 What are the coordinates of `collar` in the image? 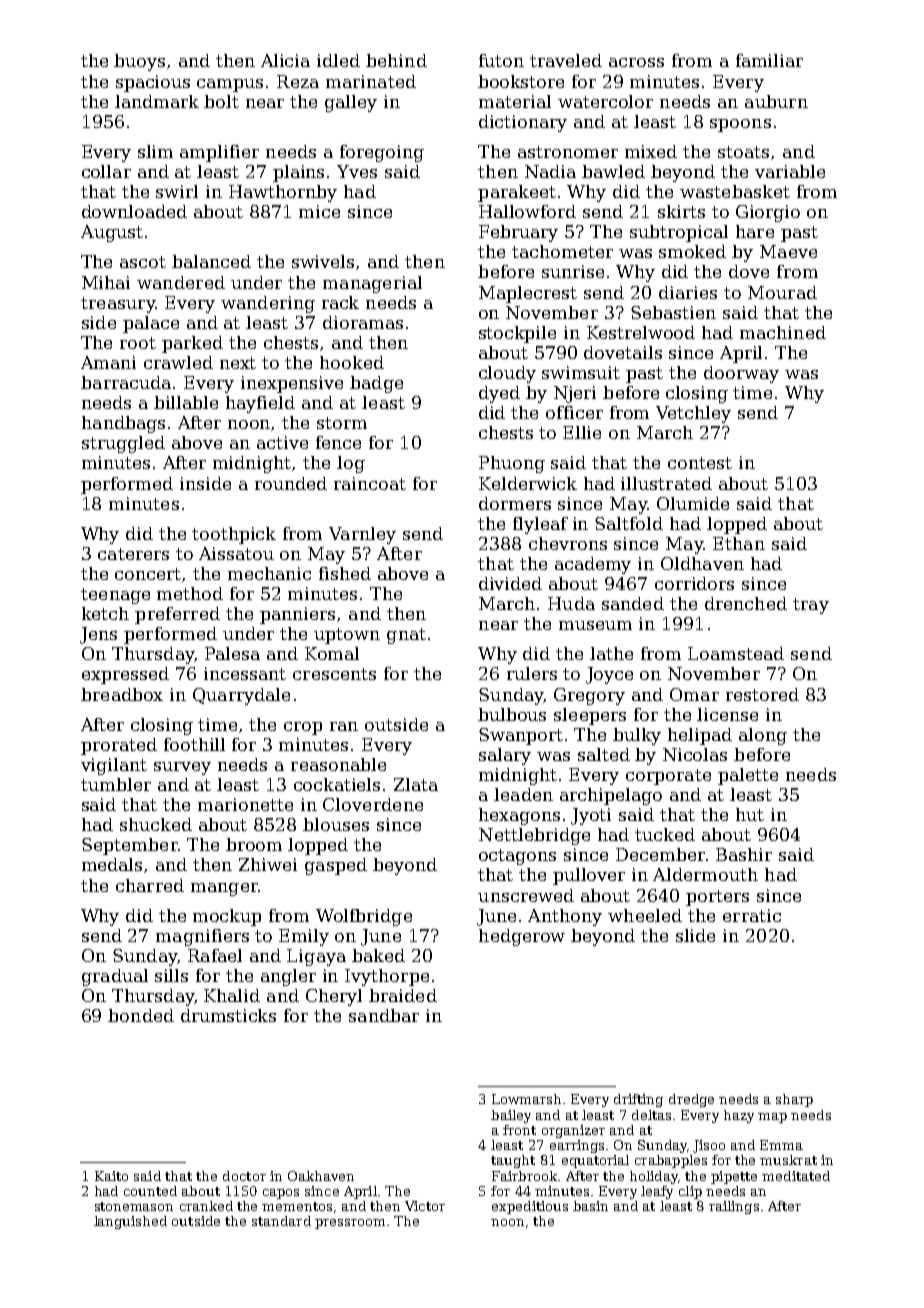 It's located at (106, 171).
